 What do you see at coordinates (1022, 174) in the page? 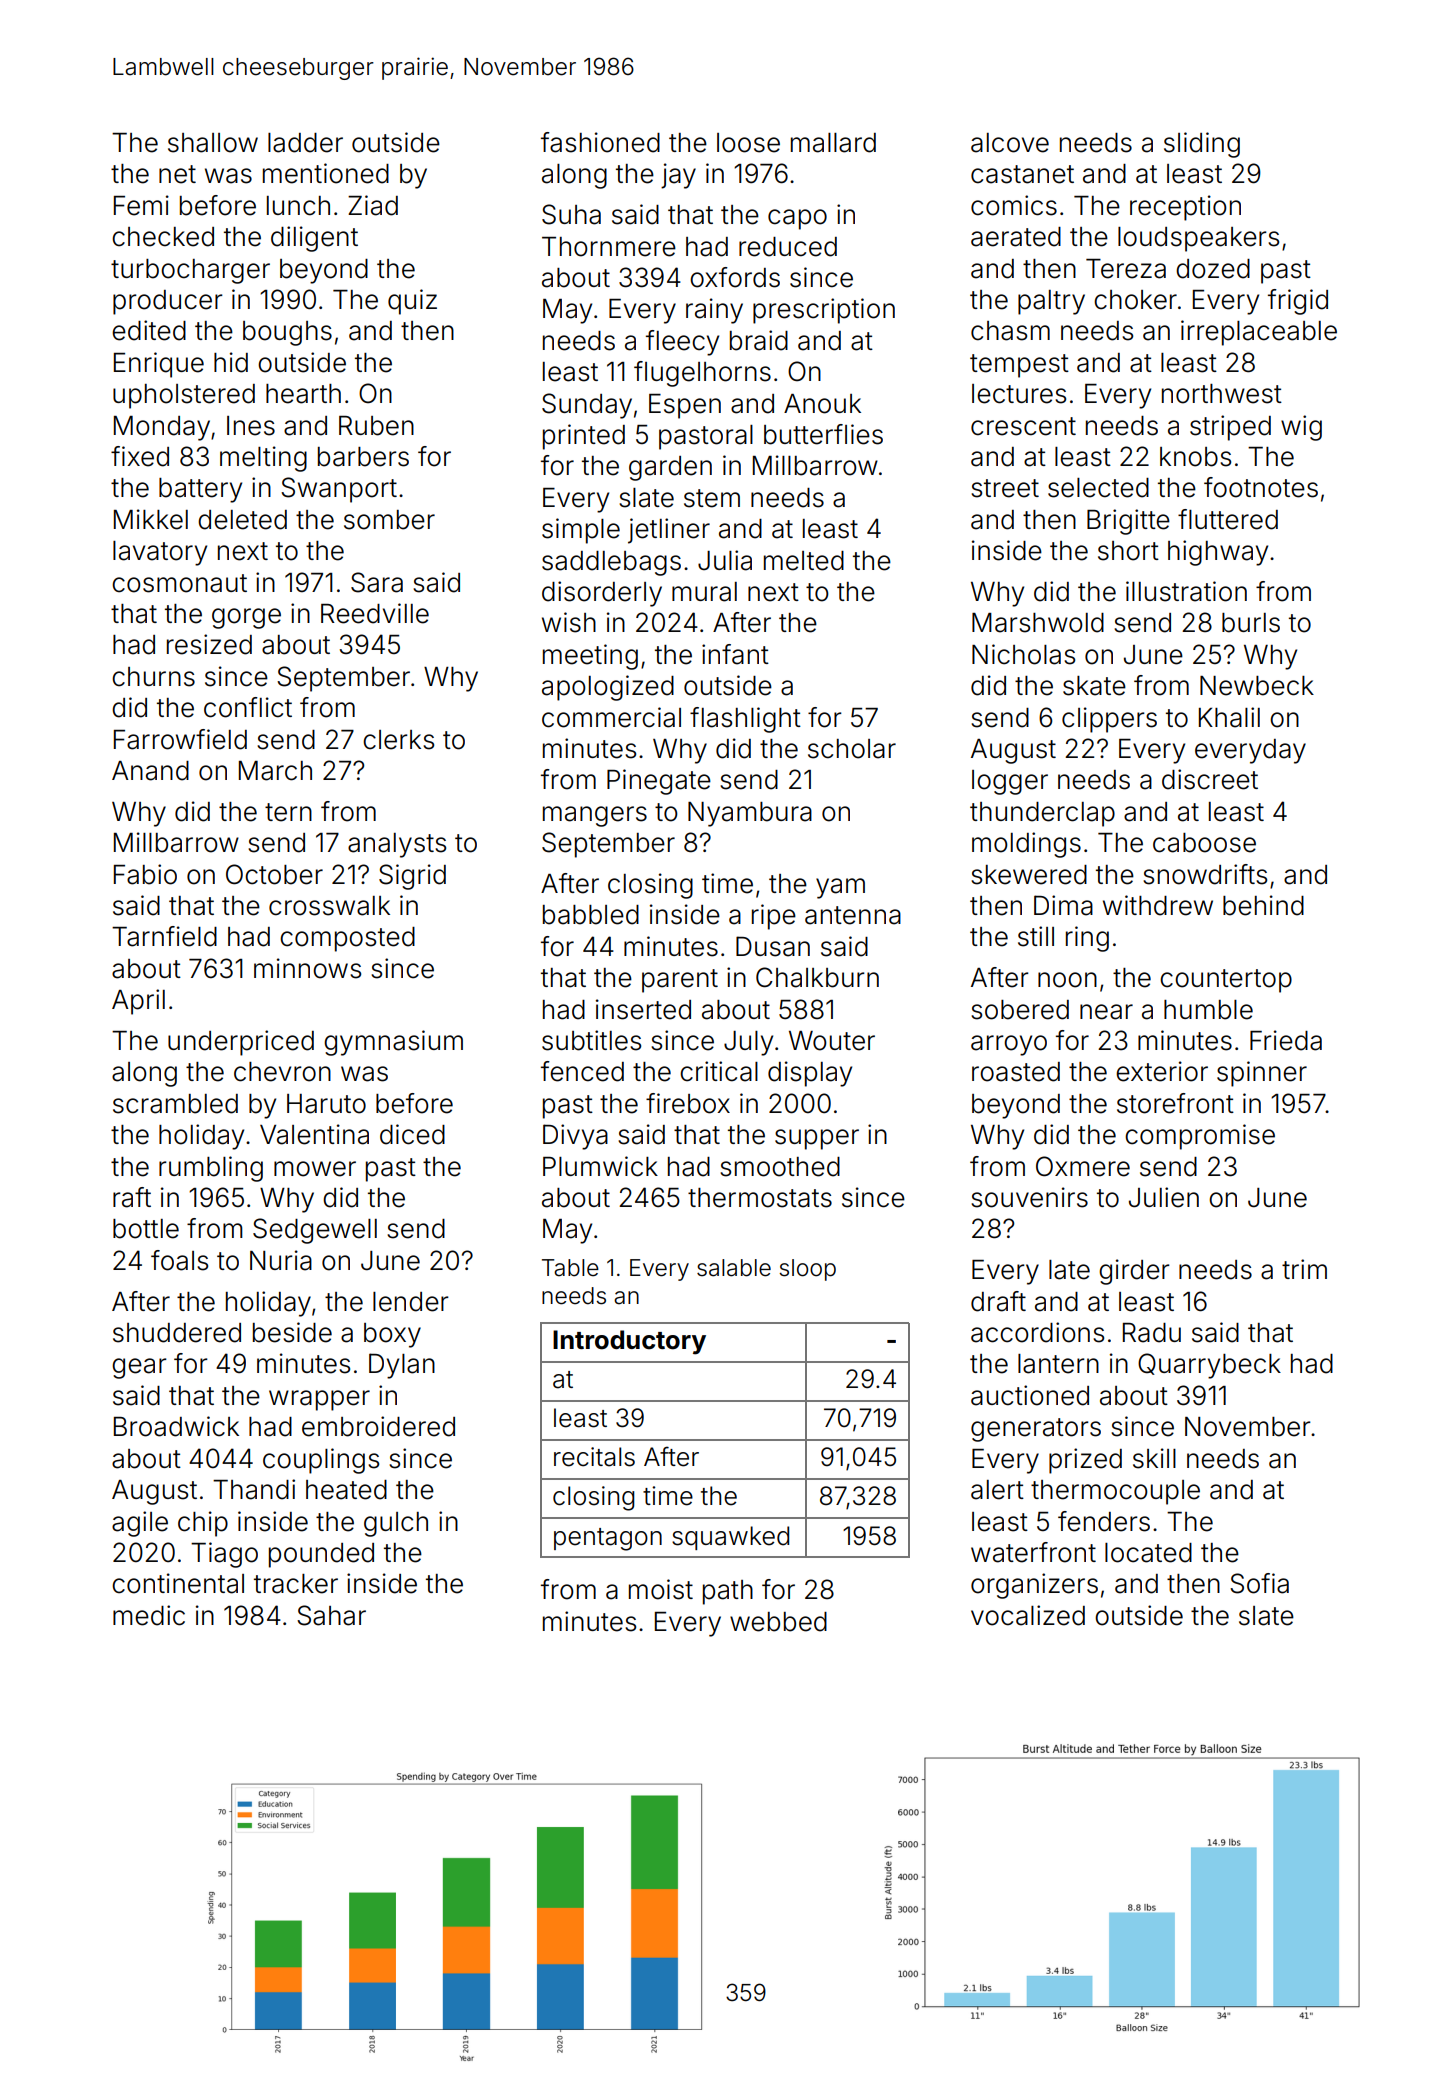
I see `castanet` at bounding box center [1022, 174].
